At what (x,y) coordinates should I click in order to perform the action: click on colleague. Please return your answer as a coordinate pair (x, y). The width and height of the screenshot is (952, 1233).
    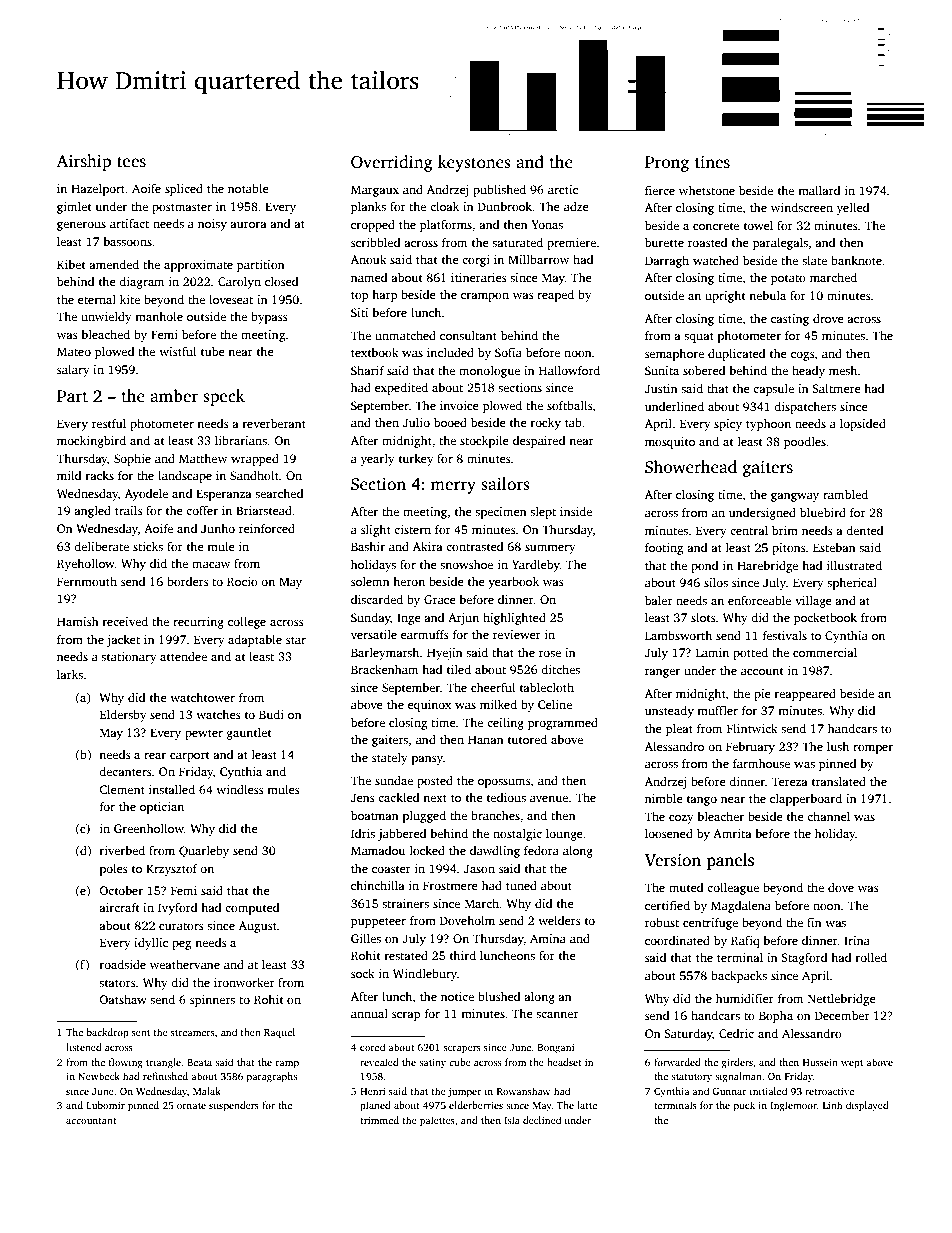
    Looking at the image, I should click on (733, 889).
